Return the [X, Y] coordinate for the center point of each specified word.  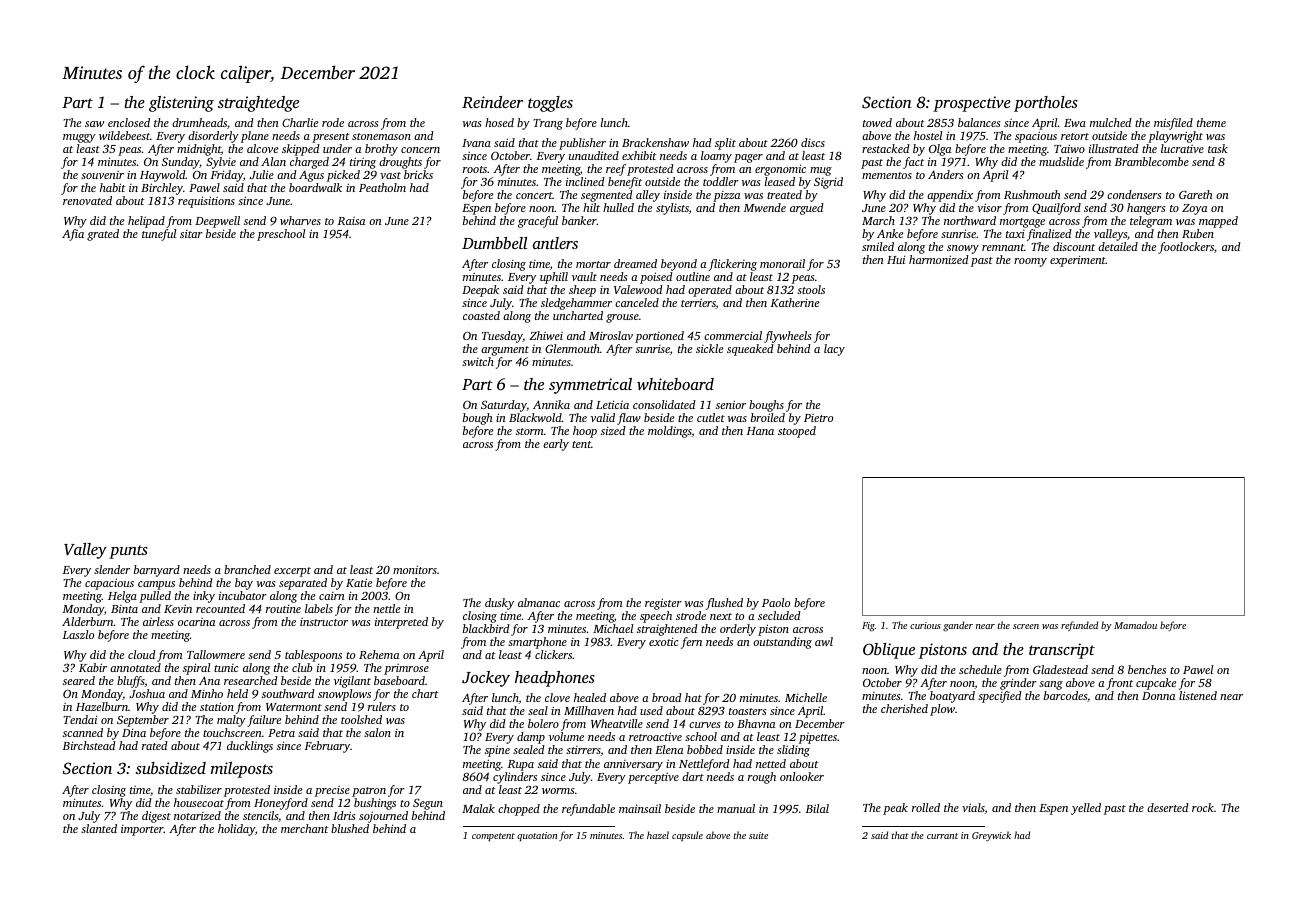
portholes [1046, 104]
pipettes [818, 738]
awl [824, 641]
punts [128, 552]
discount [1074, 246]
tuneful [159, 235]
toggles [550, 104]
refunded [1079, 626]
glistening [181, 104]
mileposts [242, 770]
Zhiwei [546, 335]
